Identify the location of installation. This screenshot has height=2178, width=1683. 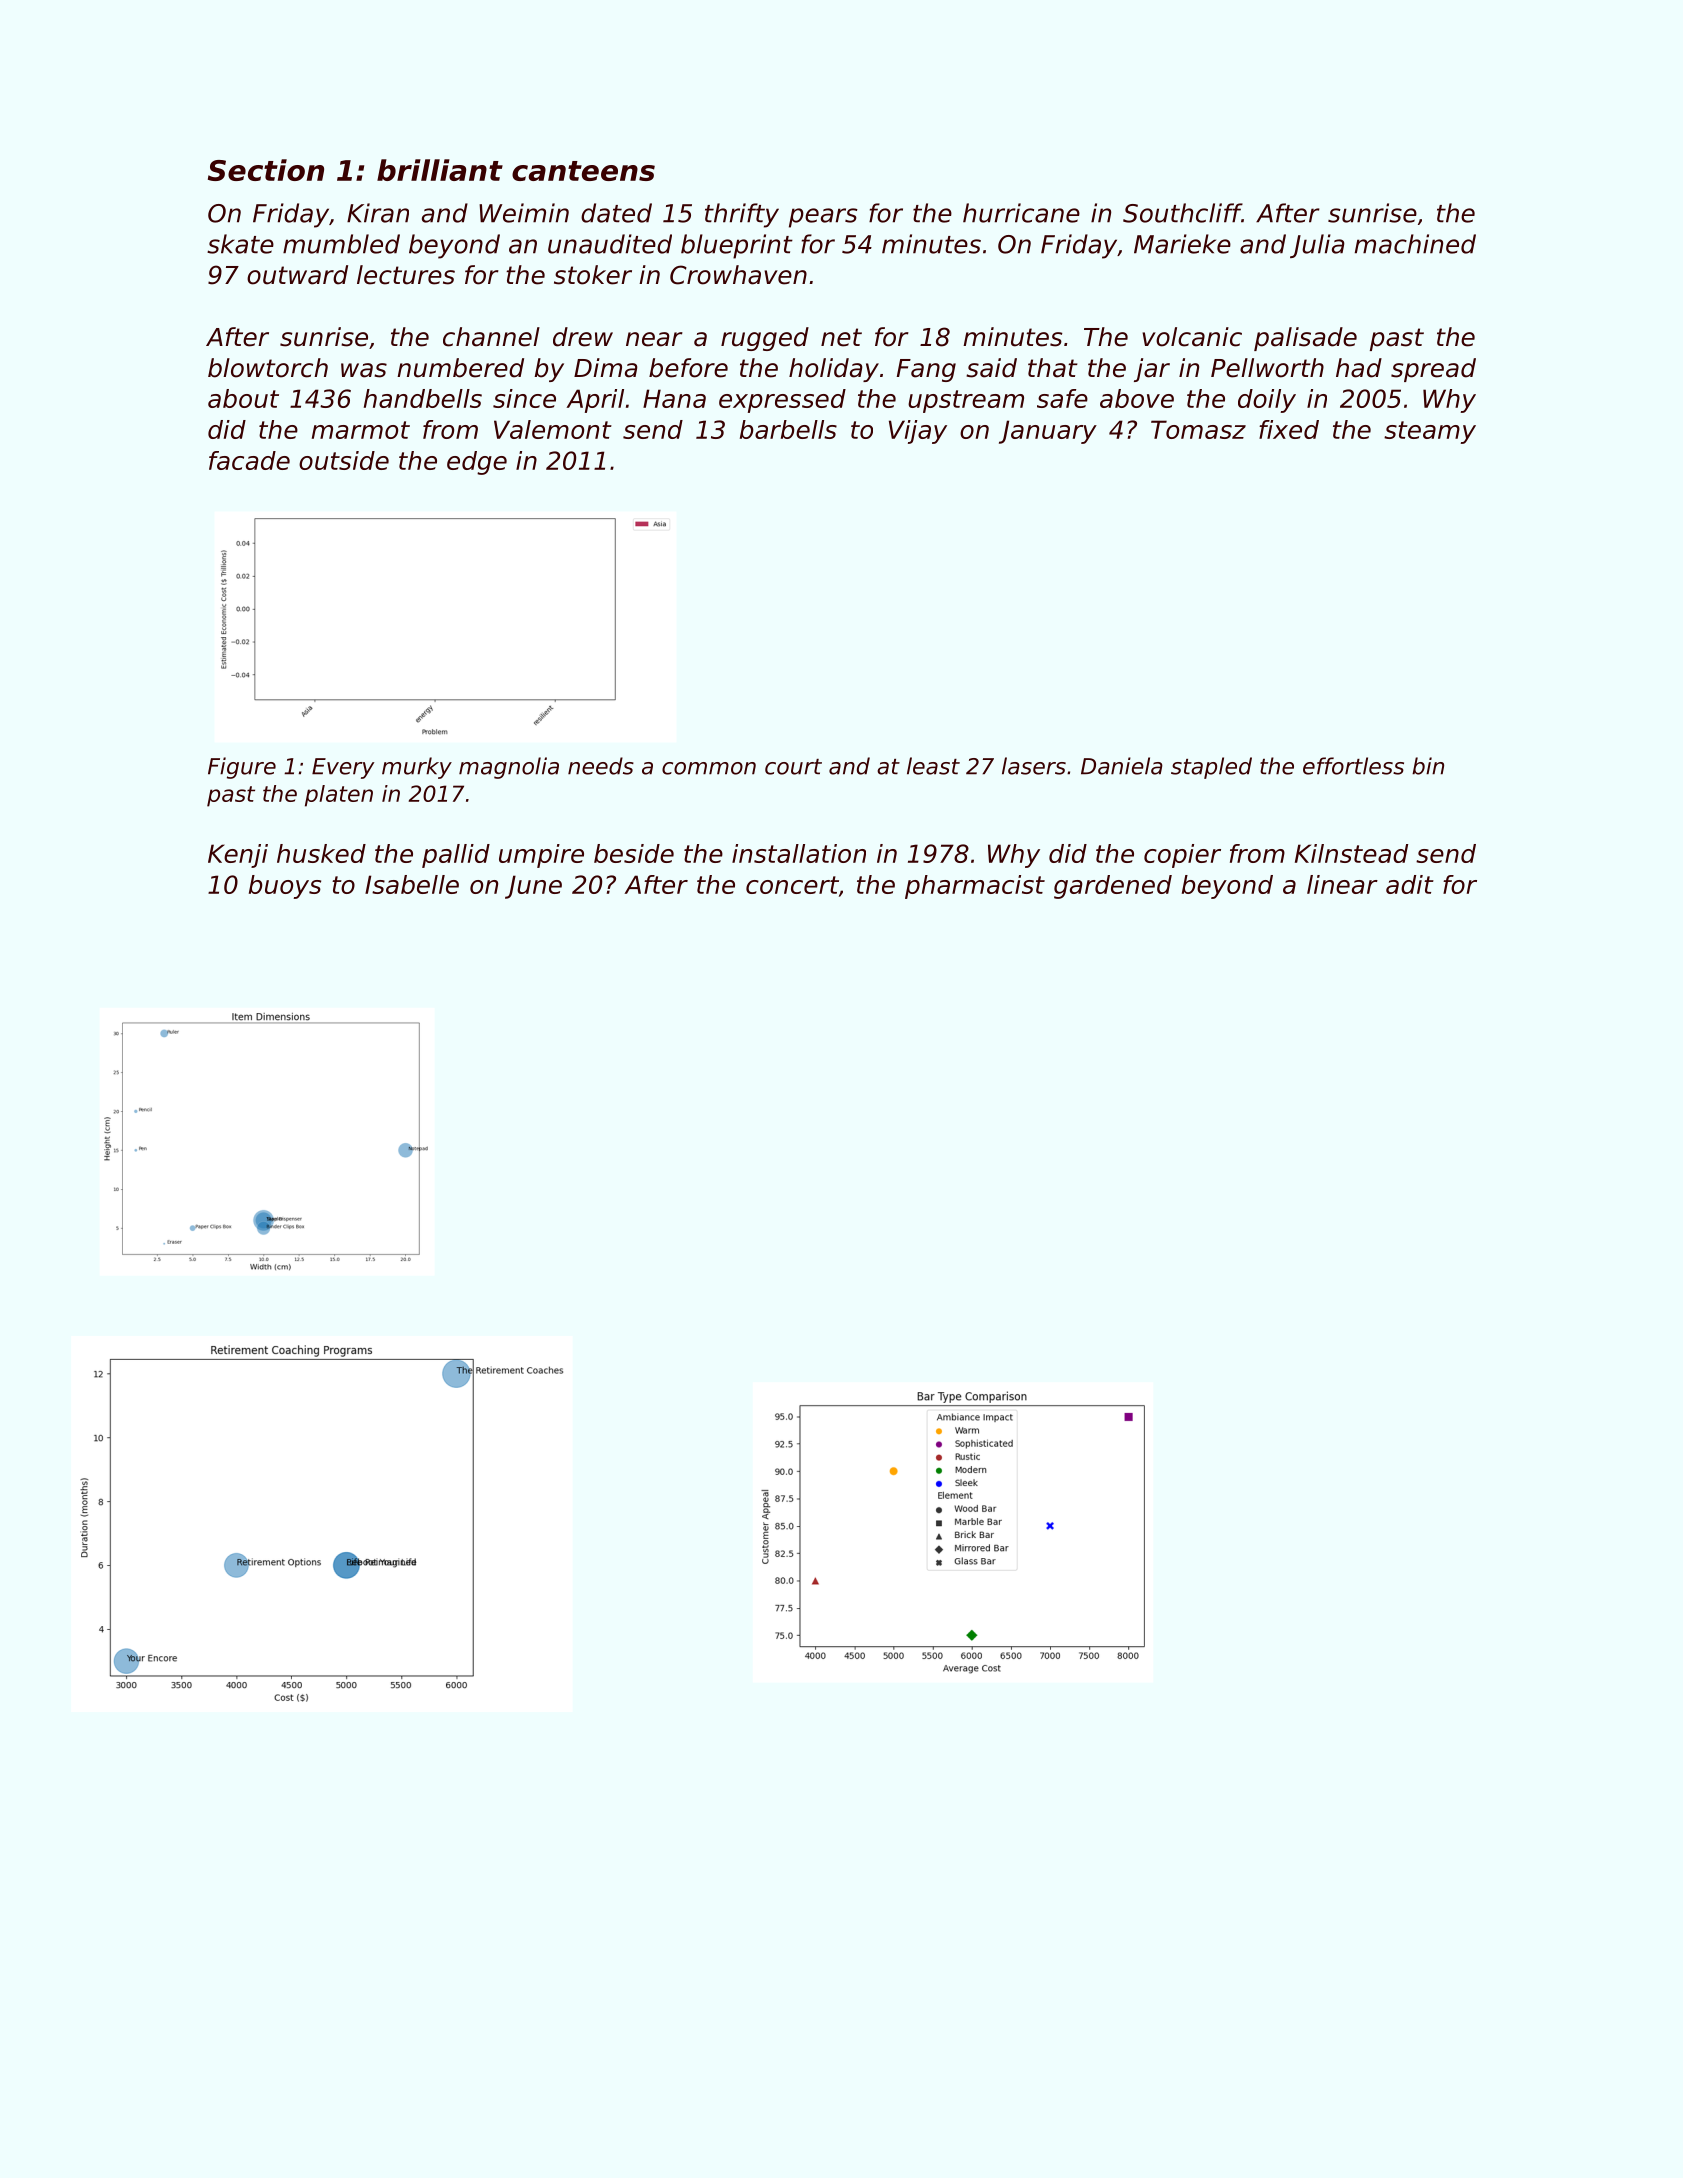
(799, 853).
